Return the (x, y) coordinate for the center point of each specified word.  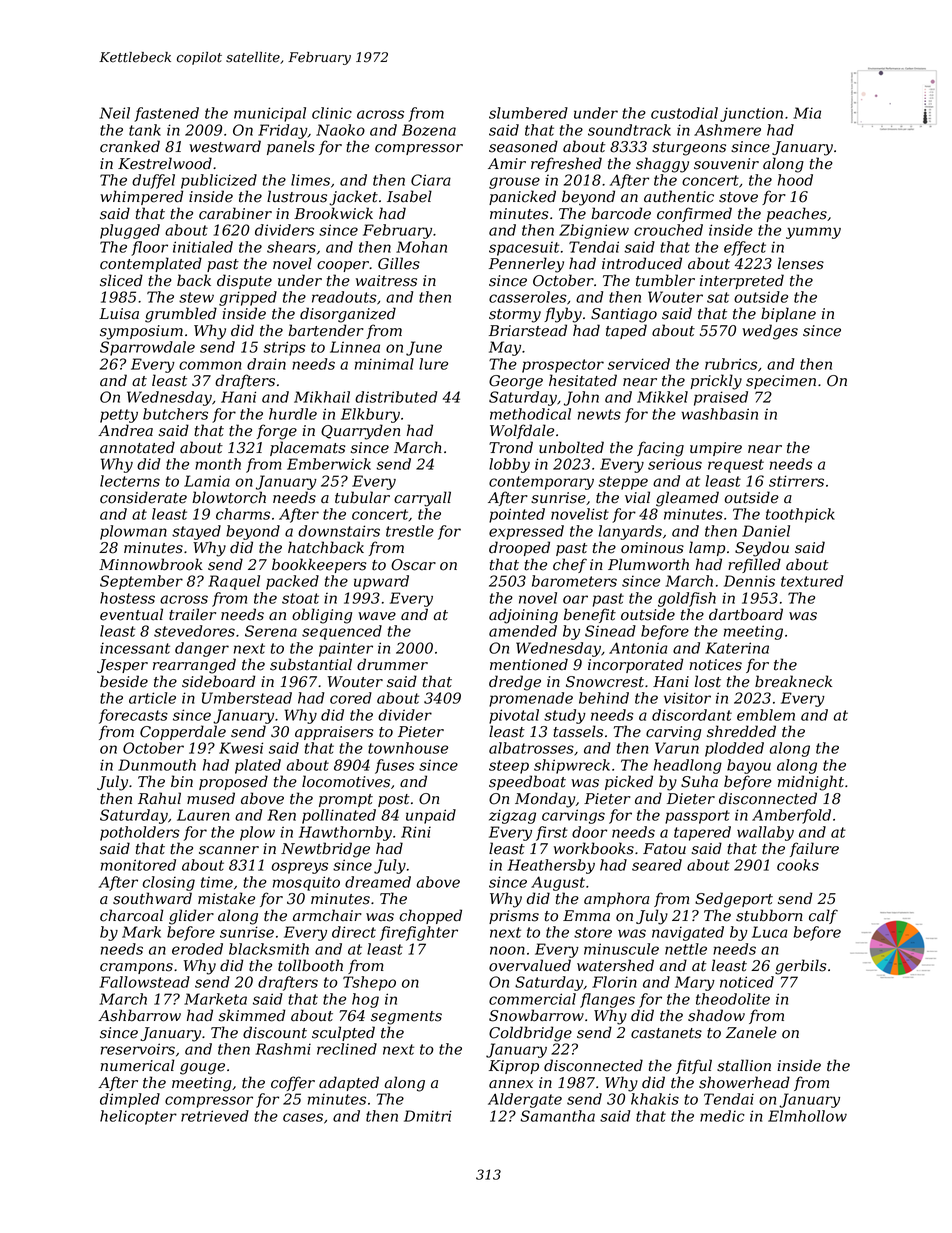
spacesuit (524, 249)
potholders (139, 833)
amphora (616, 899)
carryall (422, 499)
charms (243, 514)
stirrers (796, 481)
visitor (687, 698)
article (152, 698)
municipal (270, 114)
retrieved (215, 1116)
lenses (801, 263)
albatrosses (531, 748)
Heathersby (551, 866)
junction (751, 114)
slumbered (528, 113)
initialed (203, 247)
